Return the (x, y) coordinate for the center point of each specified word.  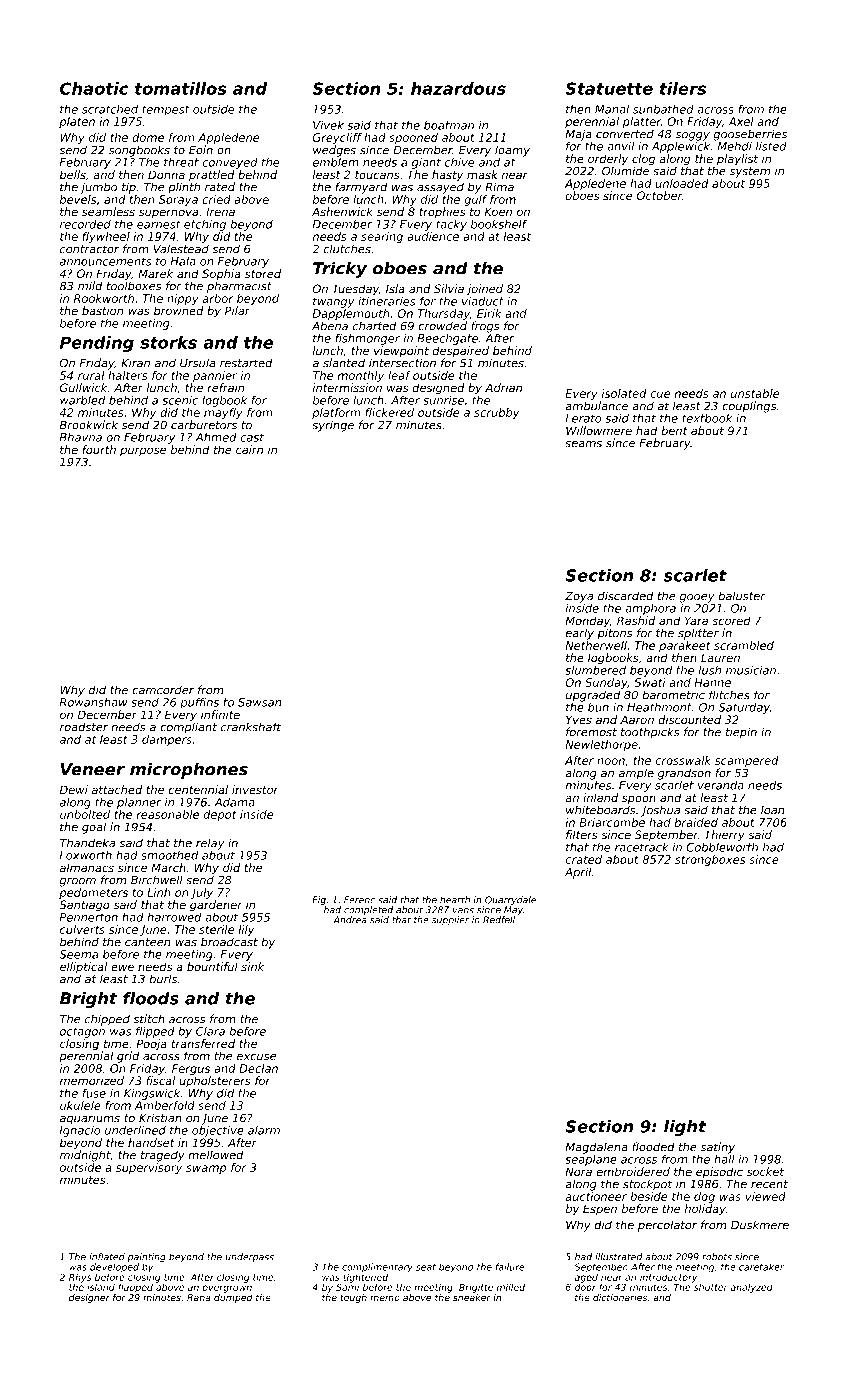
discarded (625, 596)
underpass (249, 1257)
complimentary (377, 1268)
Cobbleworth (722, 847)
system (749, 172)
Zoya (579, 597)
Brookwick (89, 425)
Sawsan (259, 702)
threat (181, 162)
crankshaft (251, 727)
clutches (347, 249)
